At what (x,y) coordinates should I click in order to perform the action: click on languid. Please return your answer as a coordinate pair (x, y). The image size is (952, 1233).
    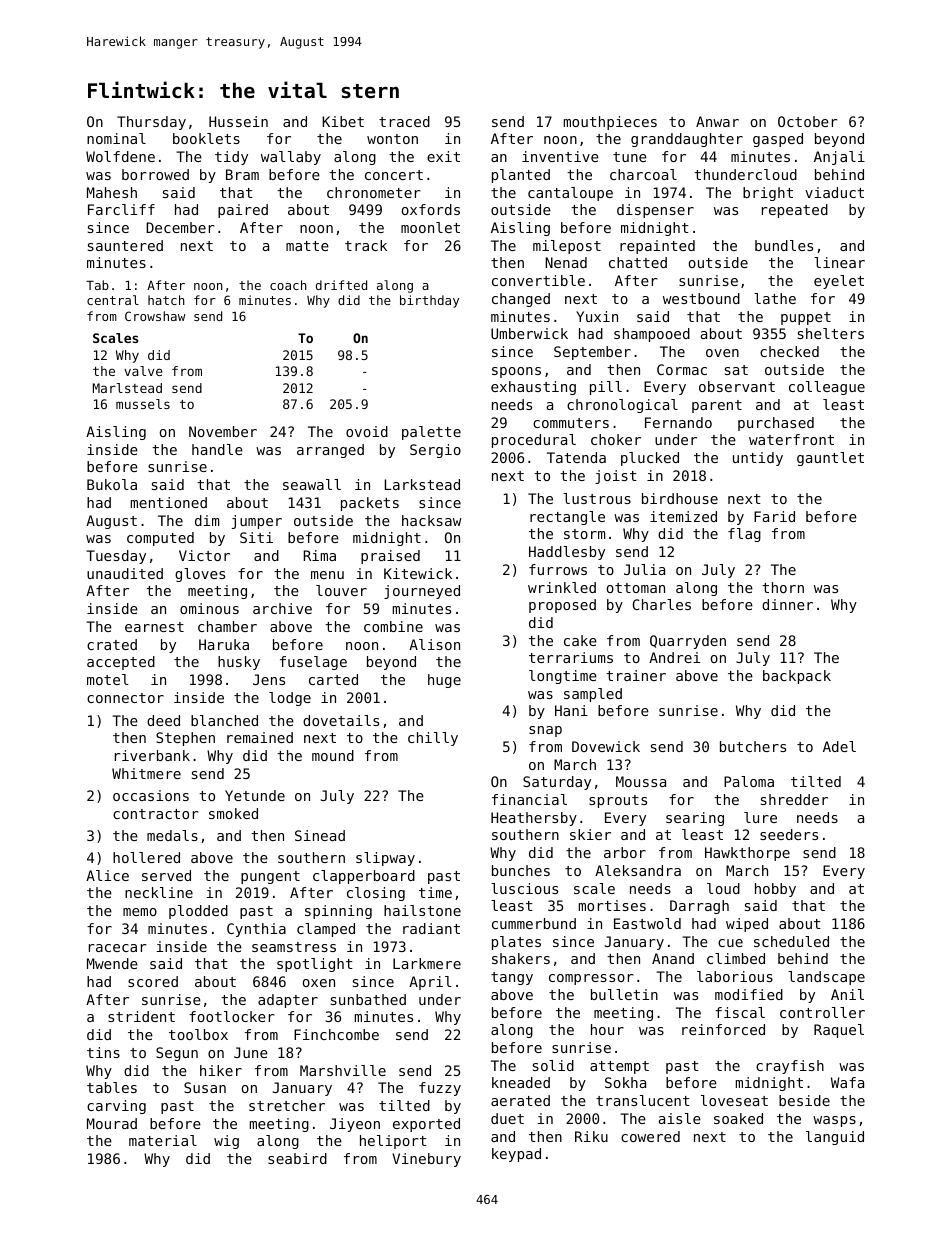
    Looking at the image, I should click on (835, 1138).
